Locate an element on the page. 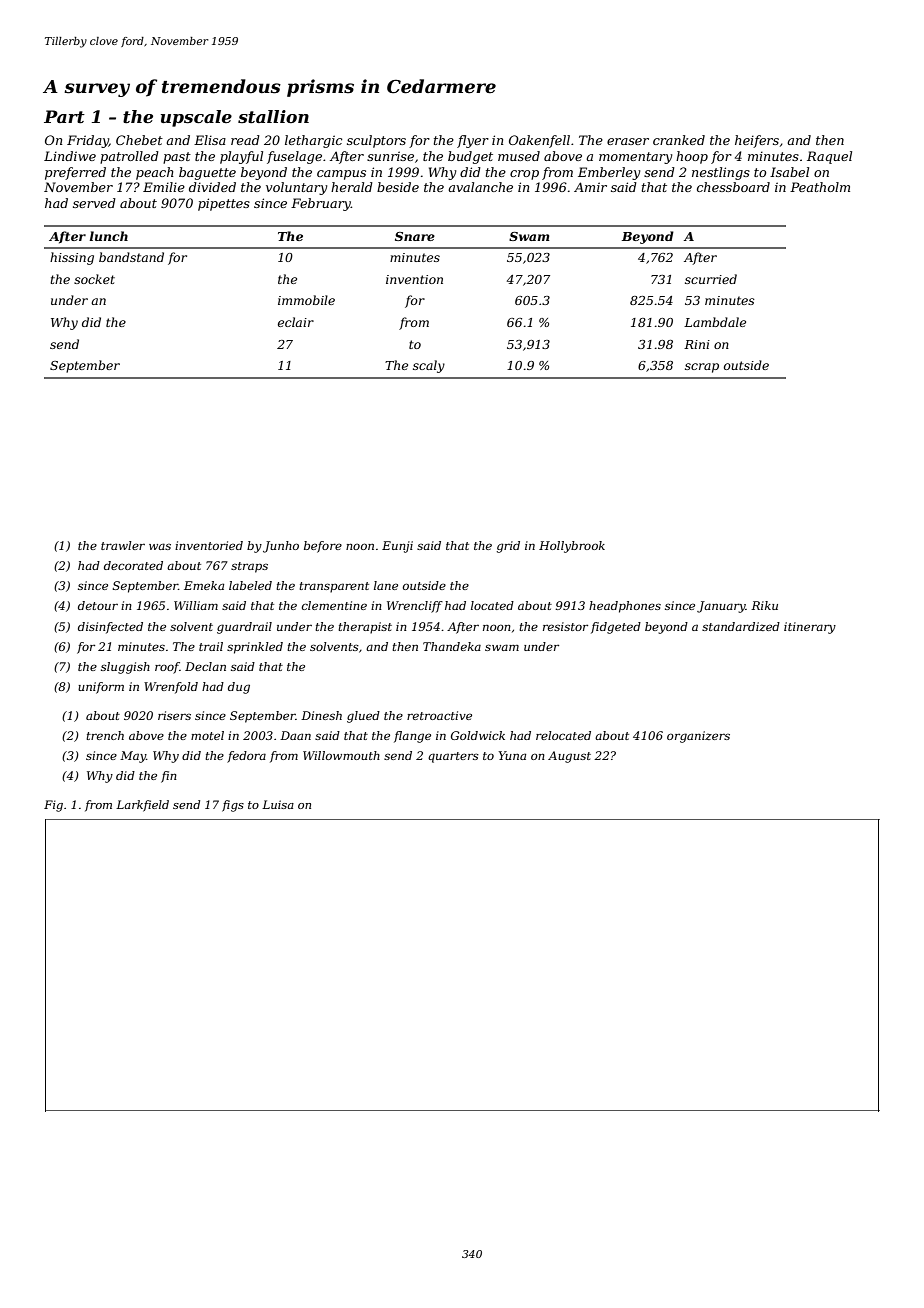 The image size is (924, 1308). stallion is located at coordinates (273, 116).
